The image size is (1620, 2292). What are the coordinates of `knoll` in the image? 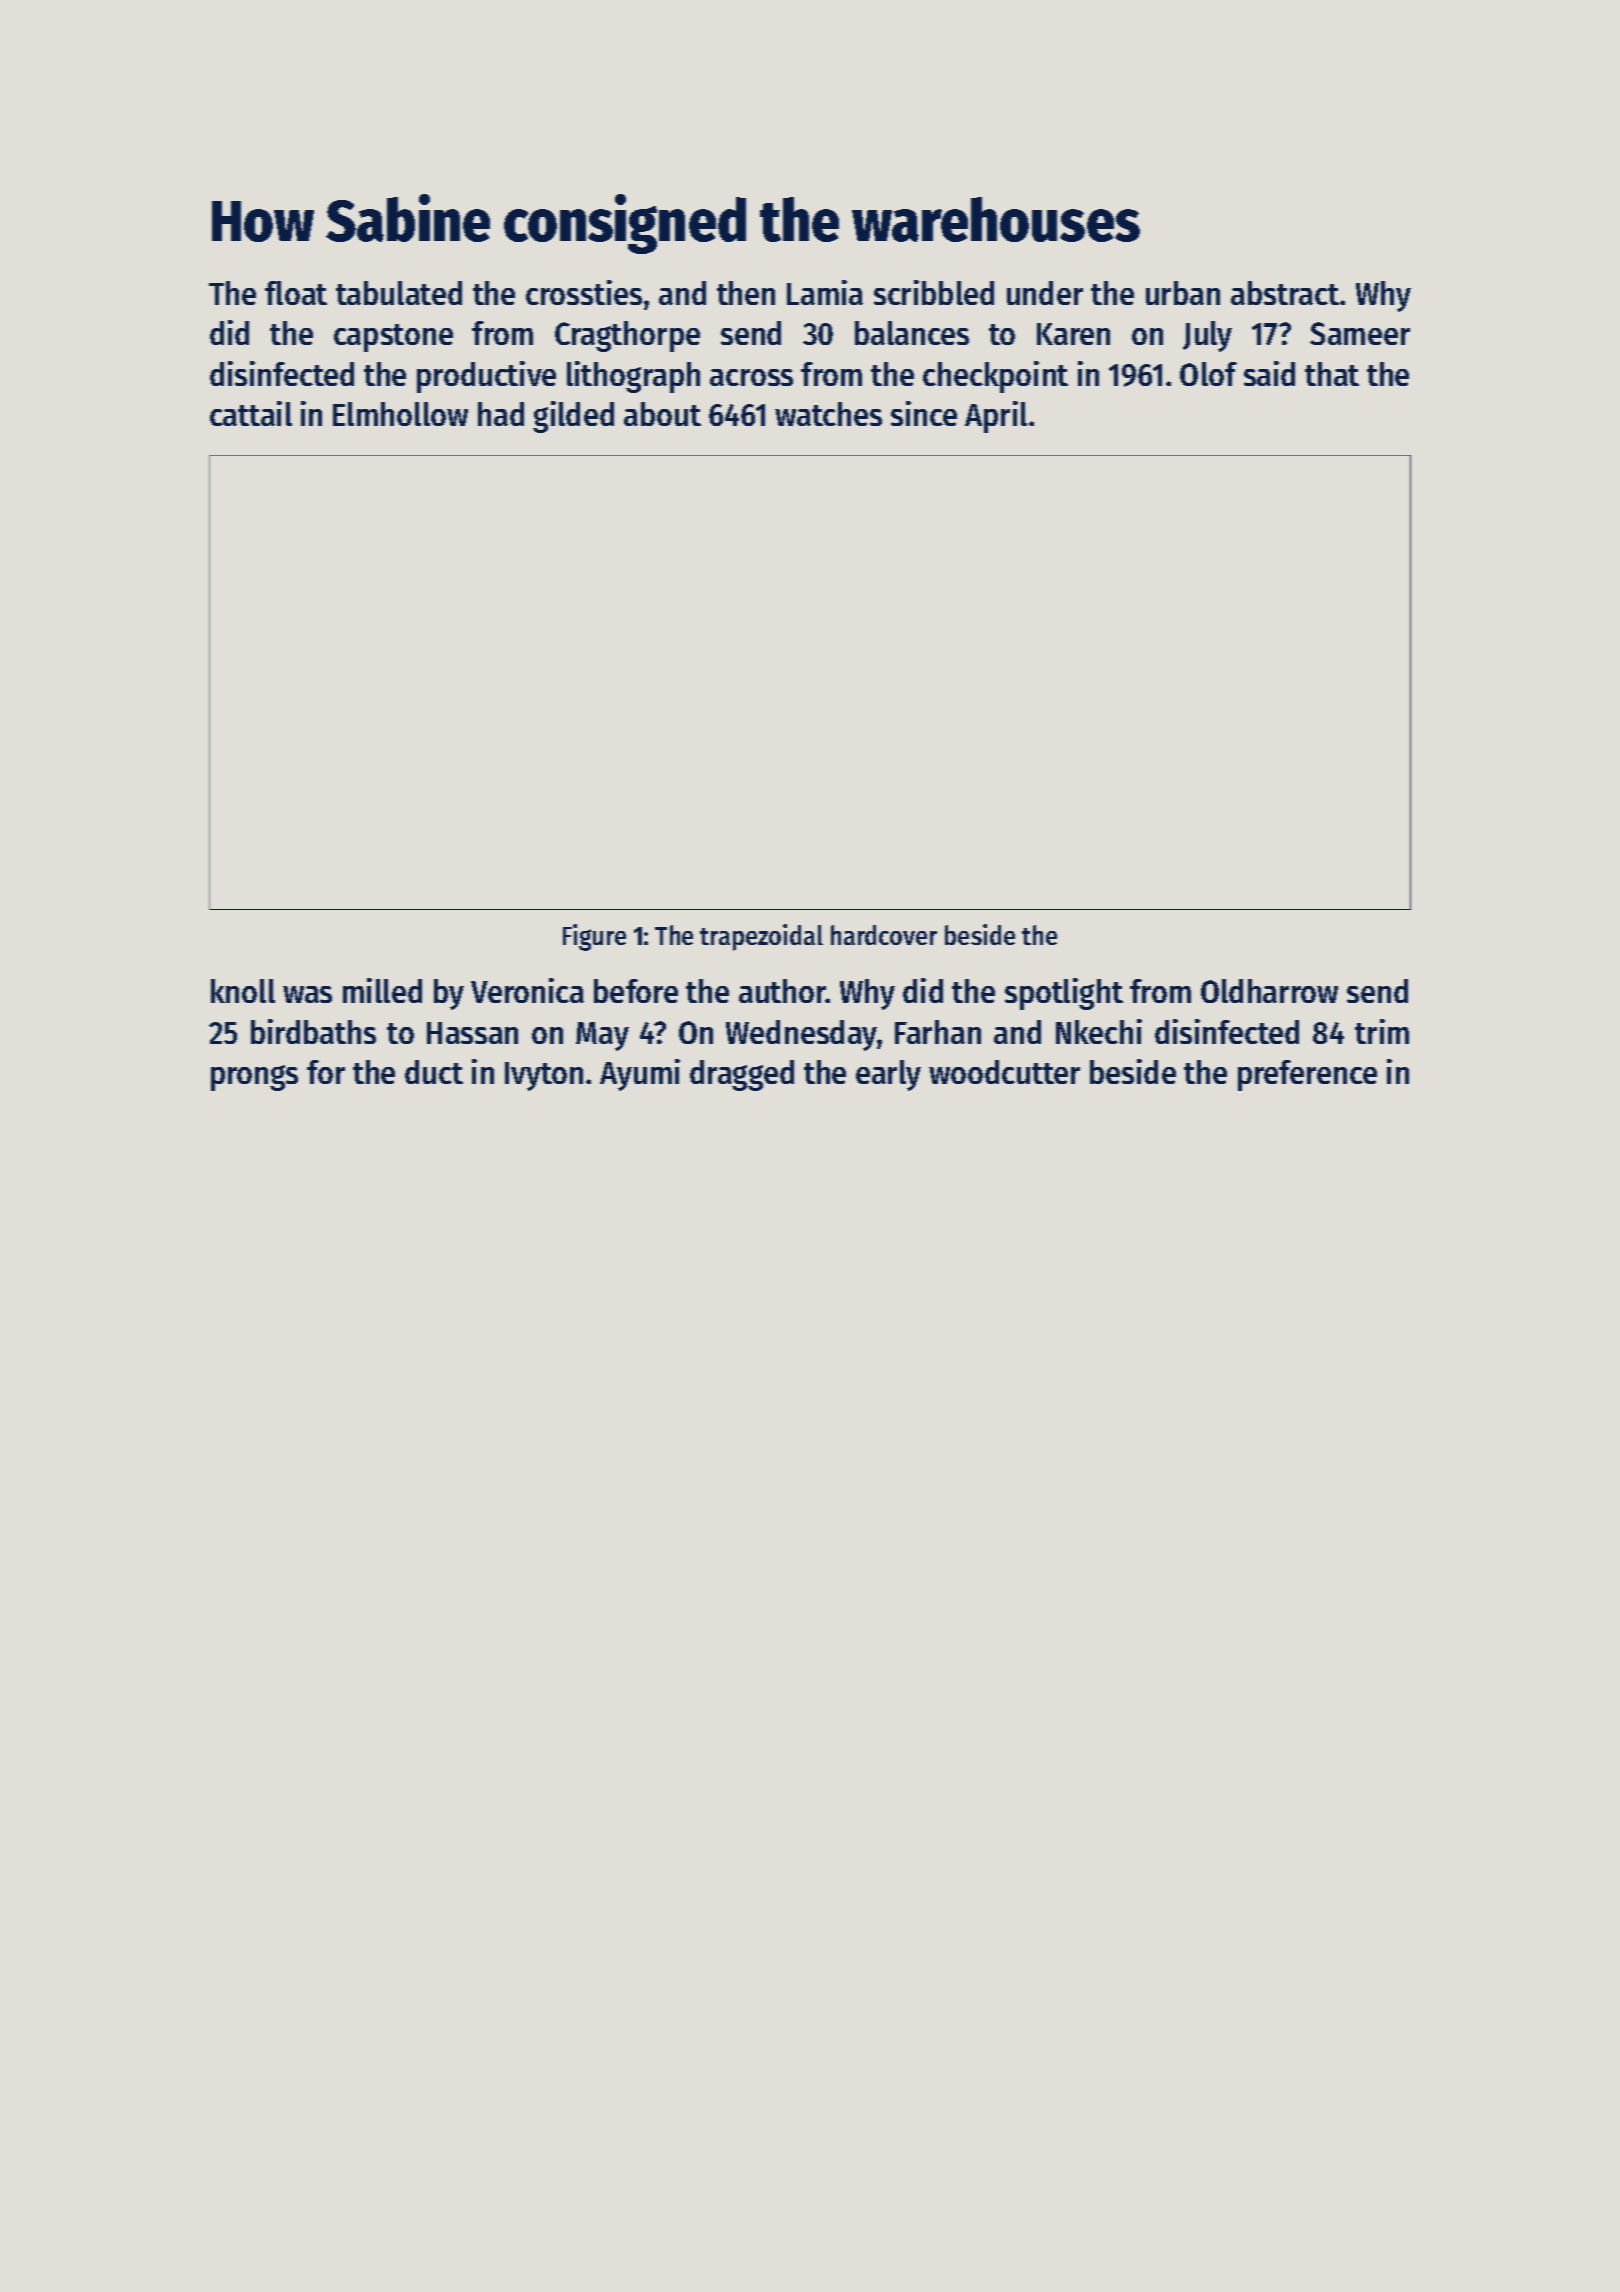 It's located at (243, 991).
